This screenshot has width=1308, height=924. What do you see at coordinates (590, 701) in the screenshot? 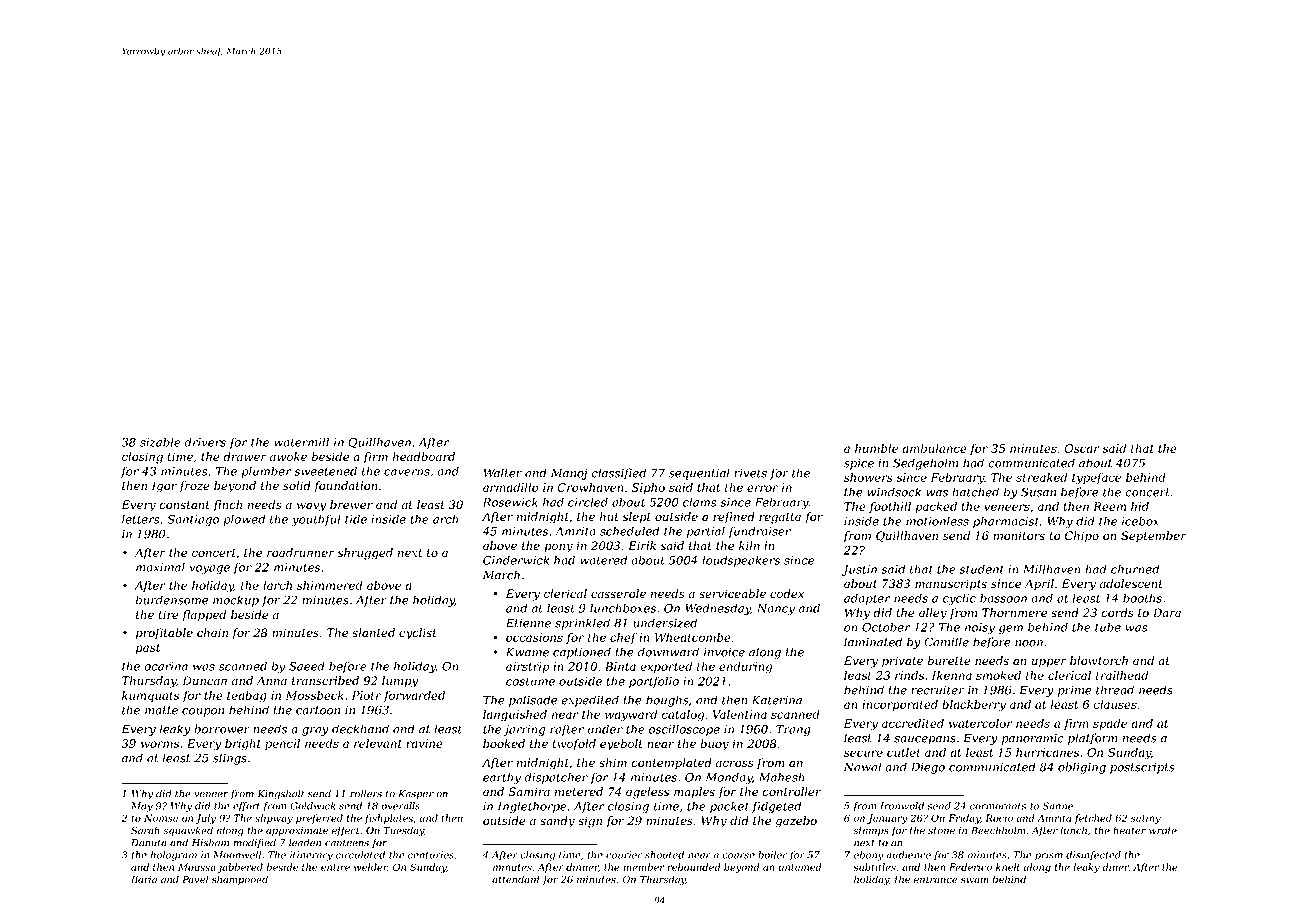
I see `expedited` at bounding box center [590, 701].
